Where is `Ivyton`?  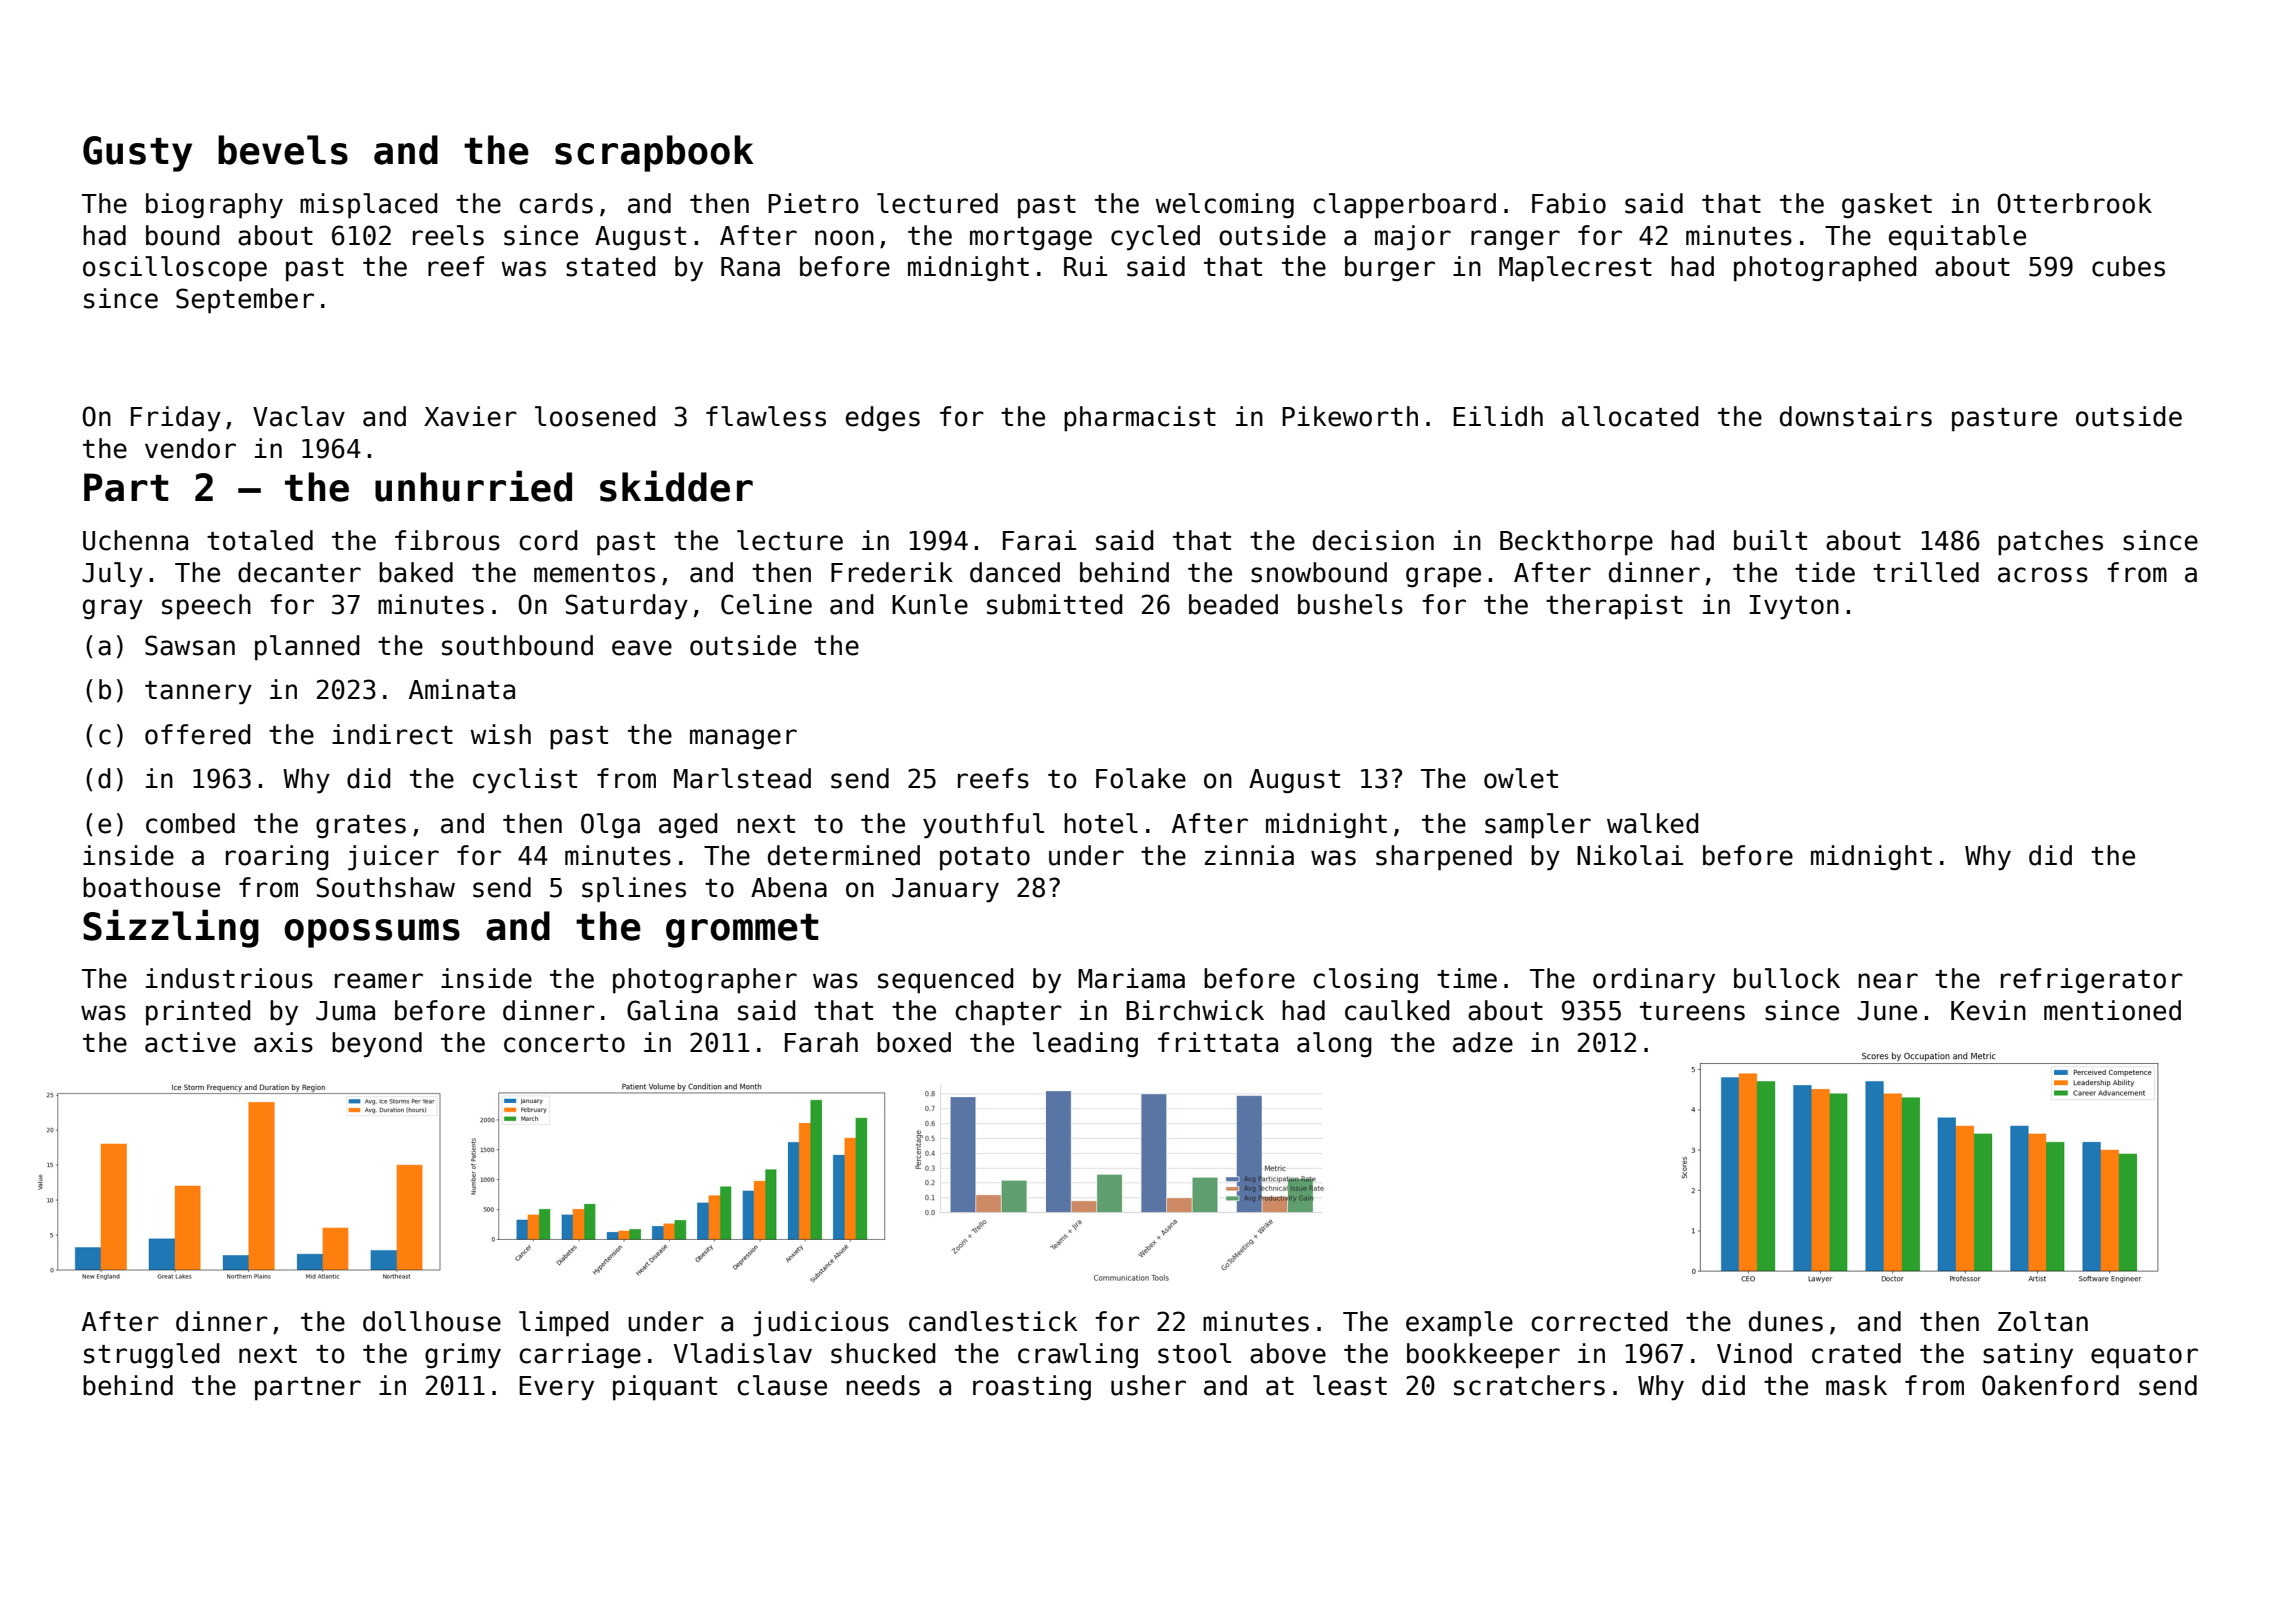 Ivyton is located at coordinates (1794, 607).
